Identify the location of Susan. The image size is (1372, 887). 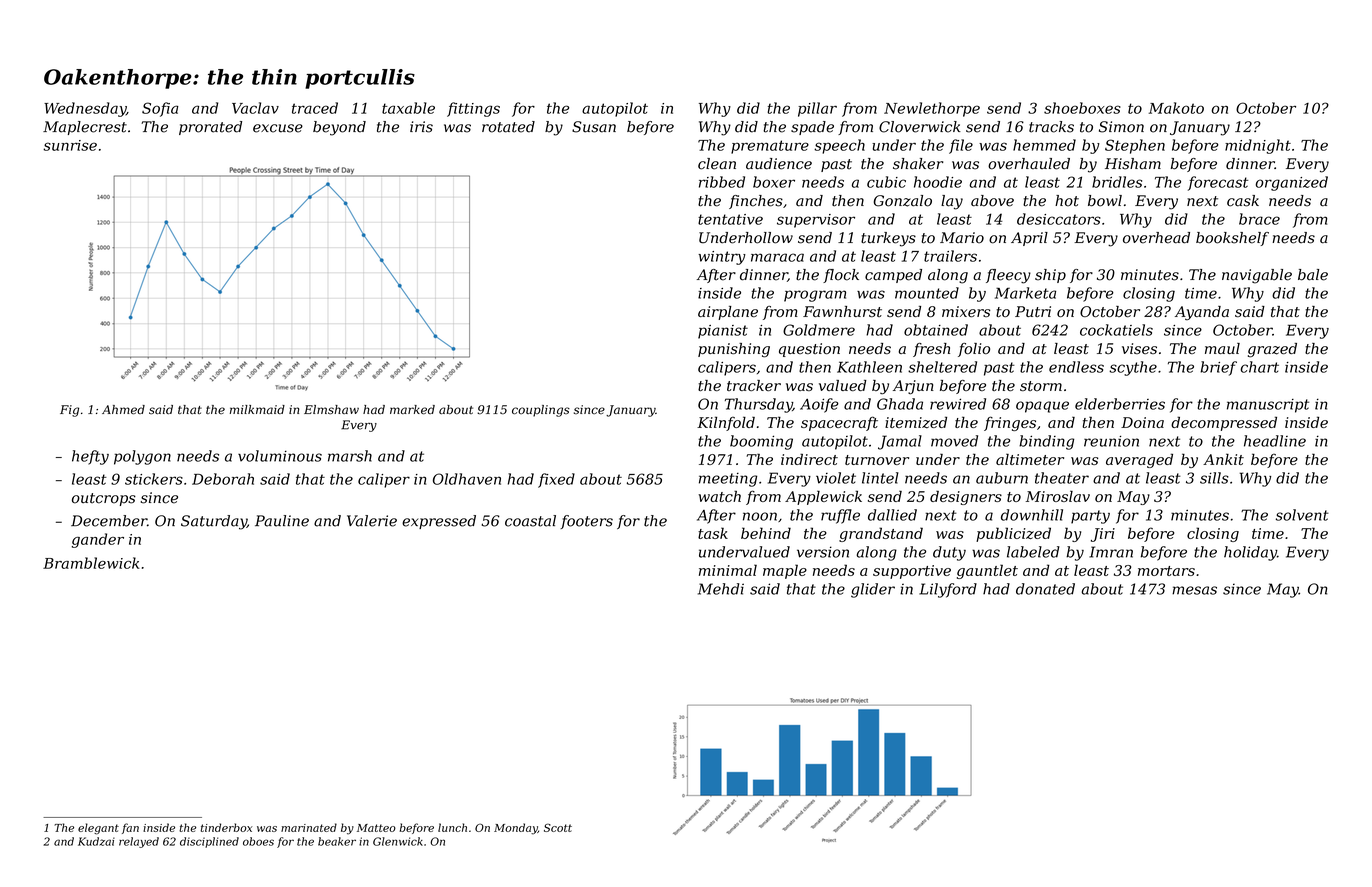
(594, 127).
